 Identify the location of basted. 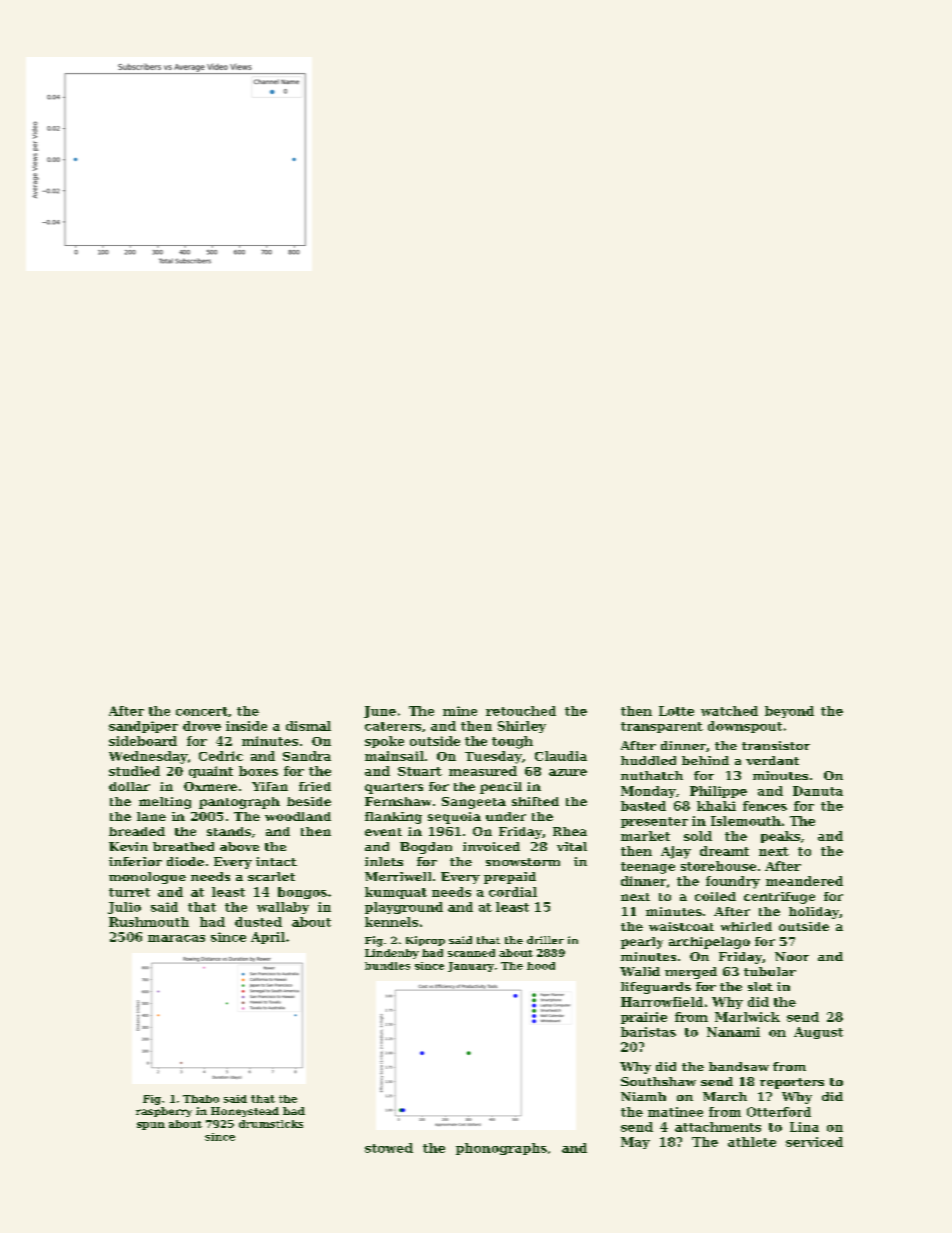
(643, 806).
